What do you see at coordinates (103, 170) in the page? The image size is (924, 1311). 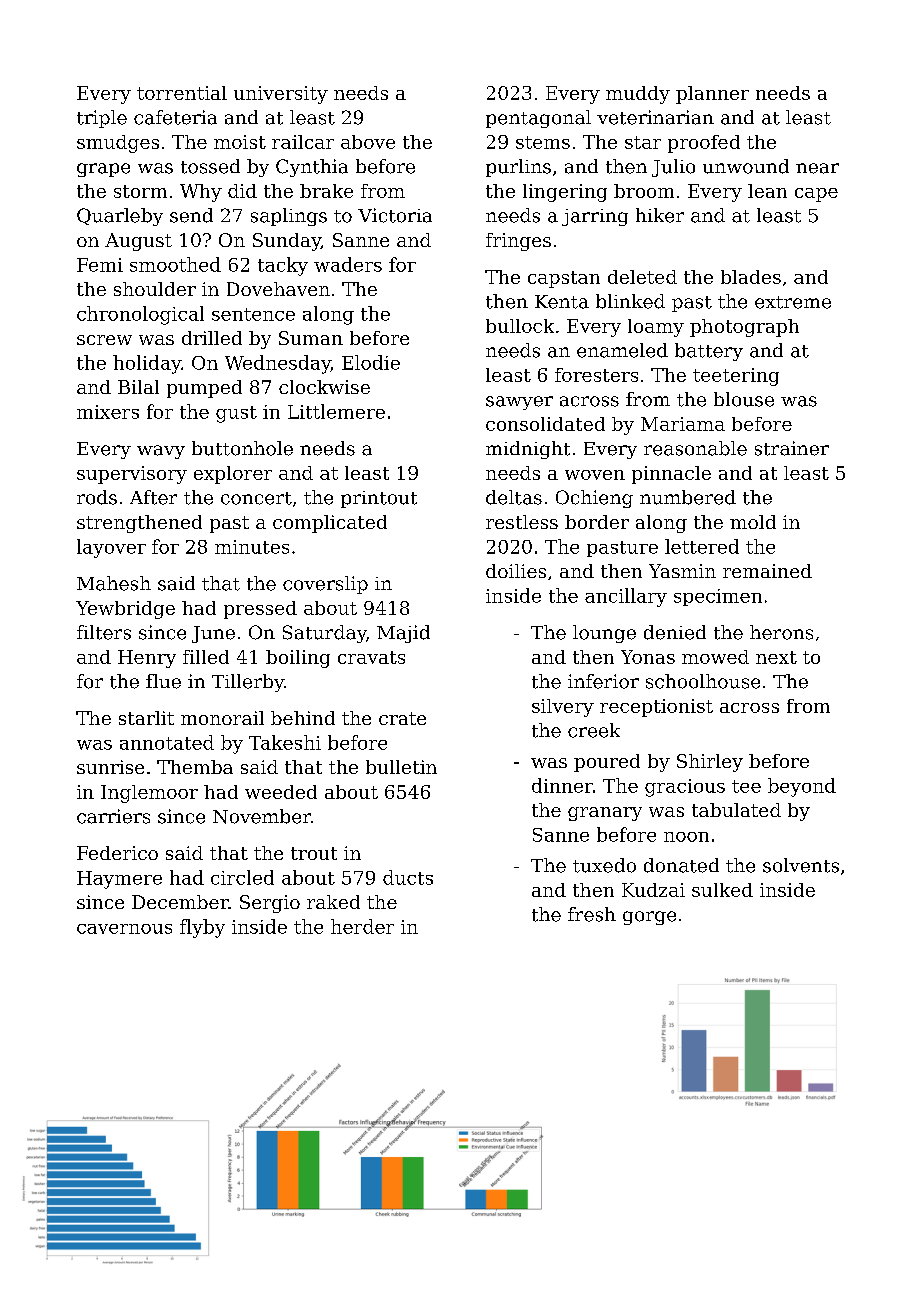 I see `grape` at bounding box center [103, 170].
